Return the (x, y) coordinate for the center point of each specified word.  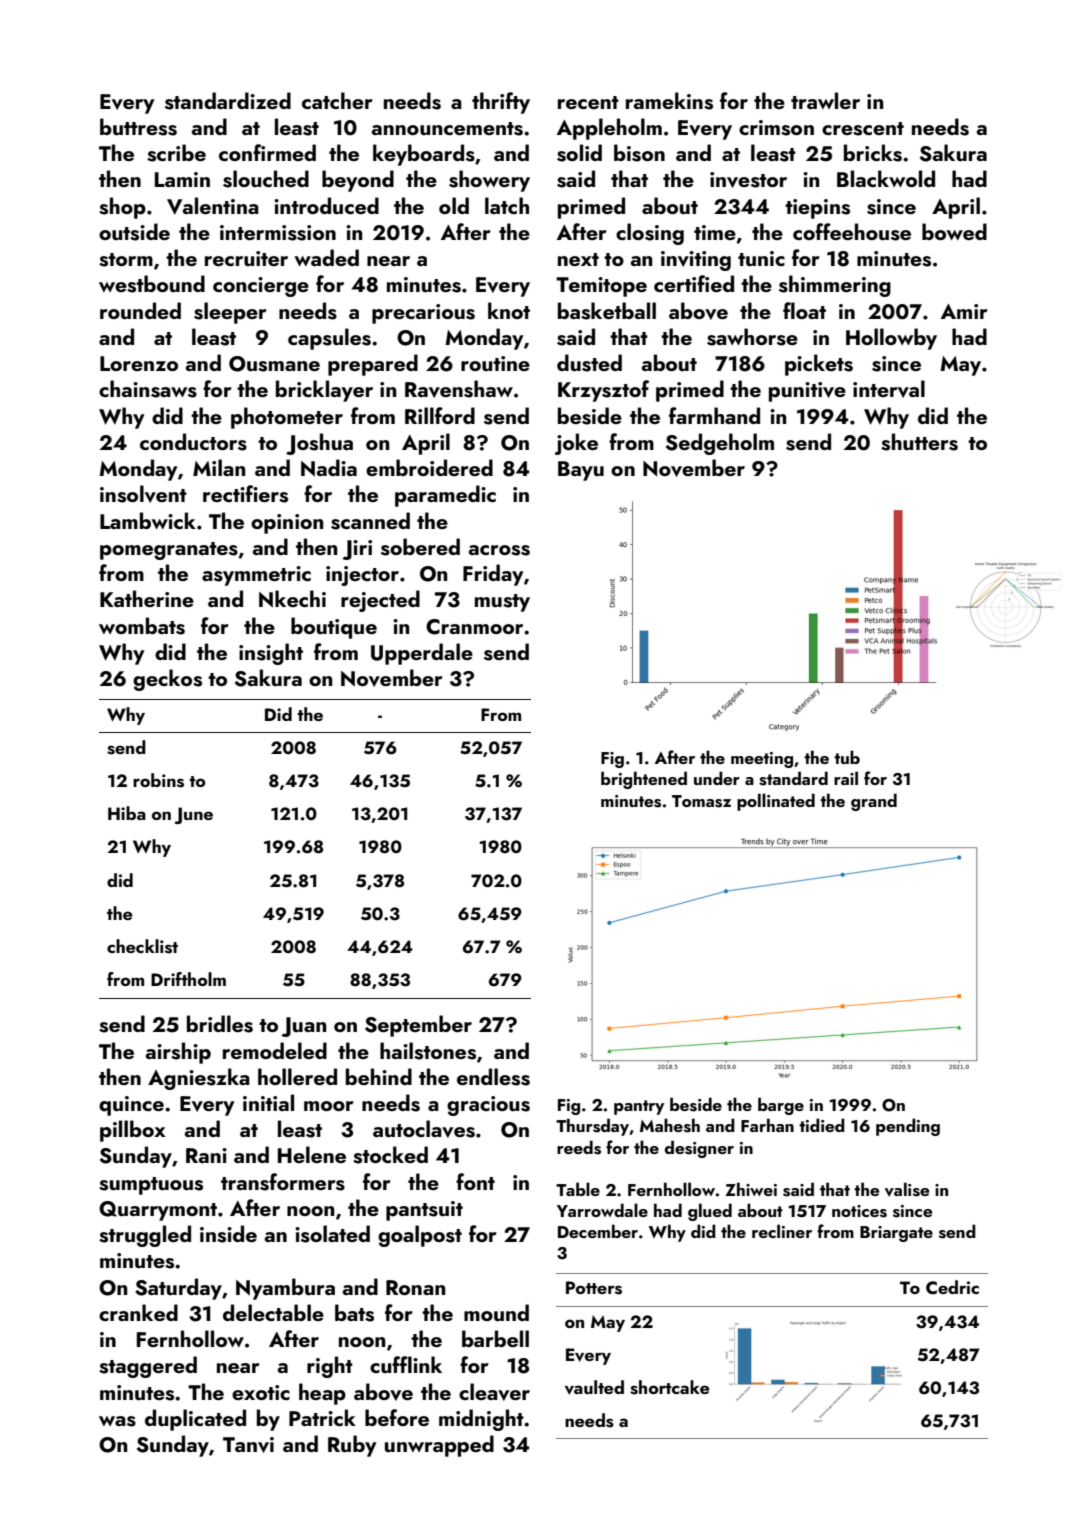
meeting (762, 760)
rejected (380, 601)
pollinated (776, 802)
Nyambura (285, 1289)
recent (588, 102)
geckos (167, 680)
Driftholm (188, 979)
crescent (863, 129)
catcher (337, 100)
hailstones (428, 1051)
